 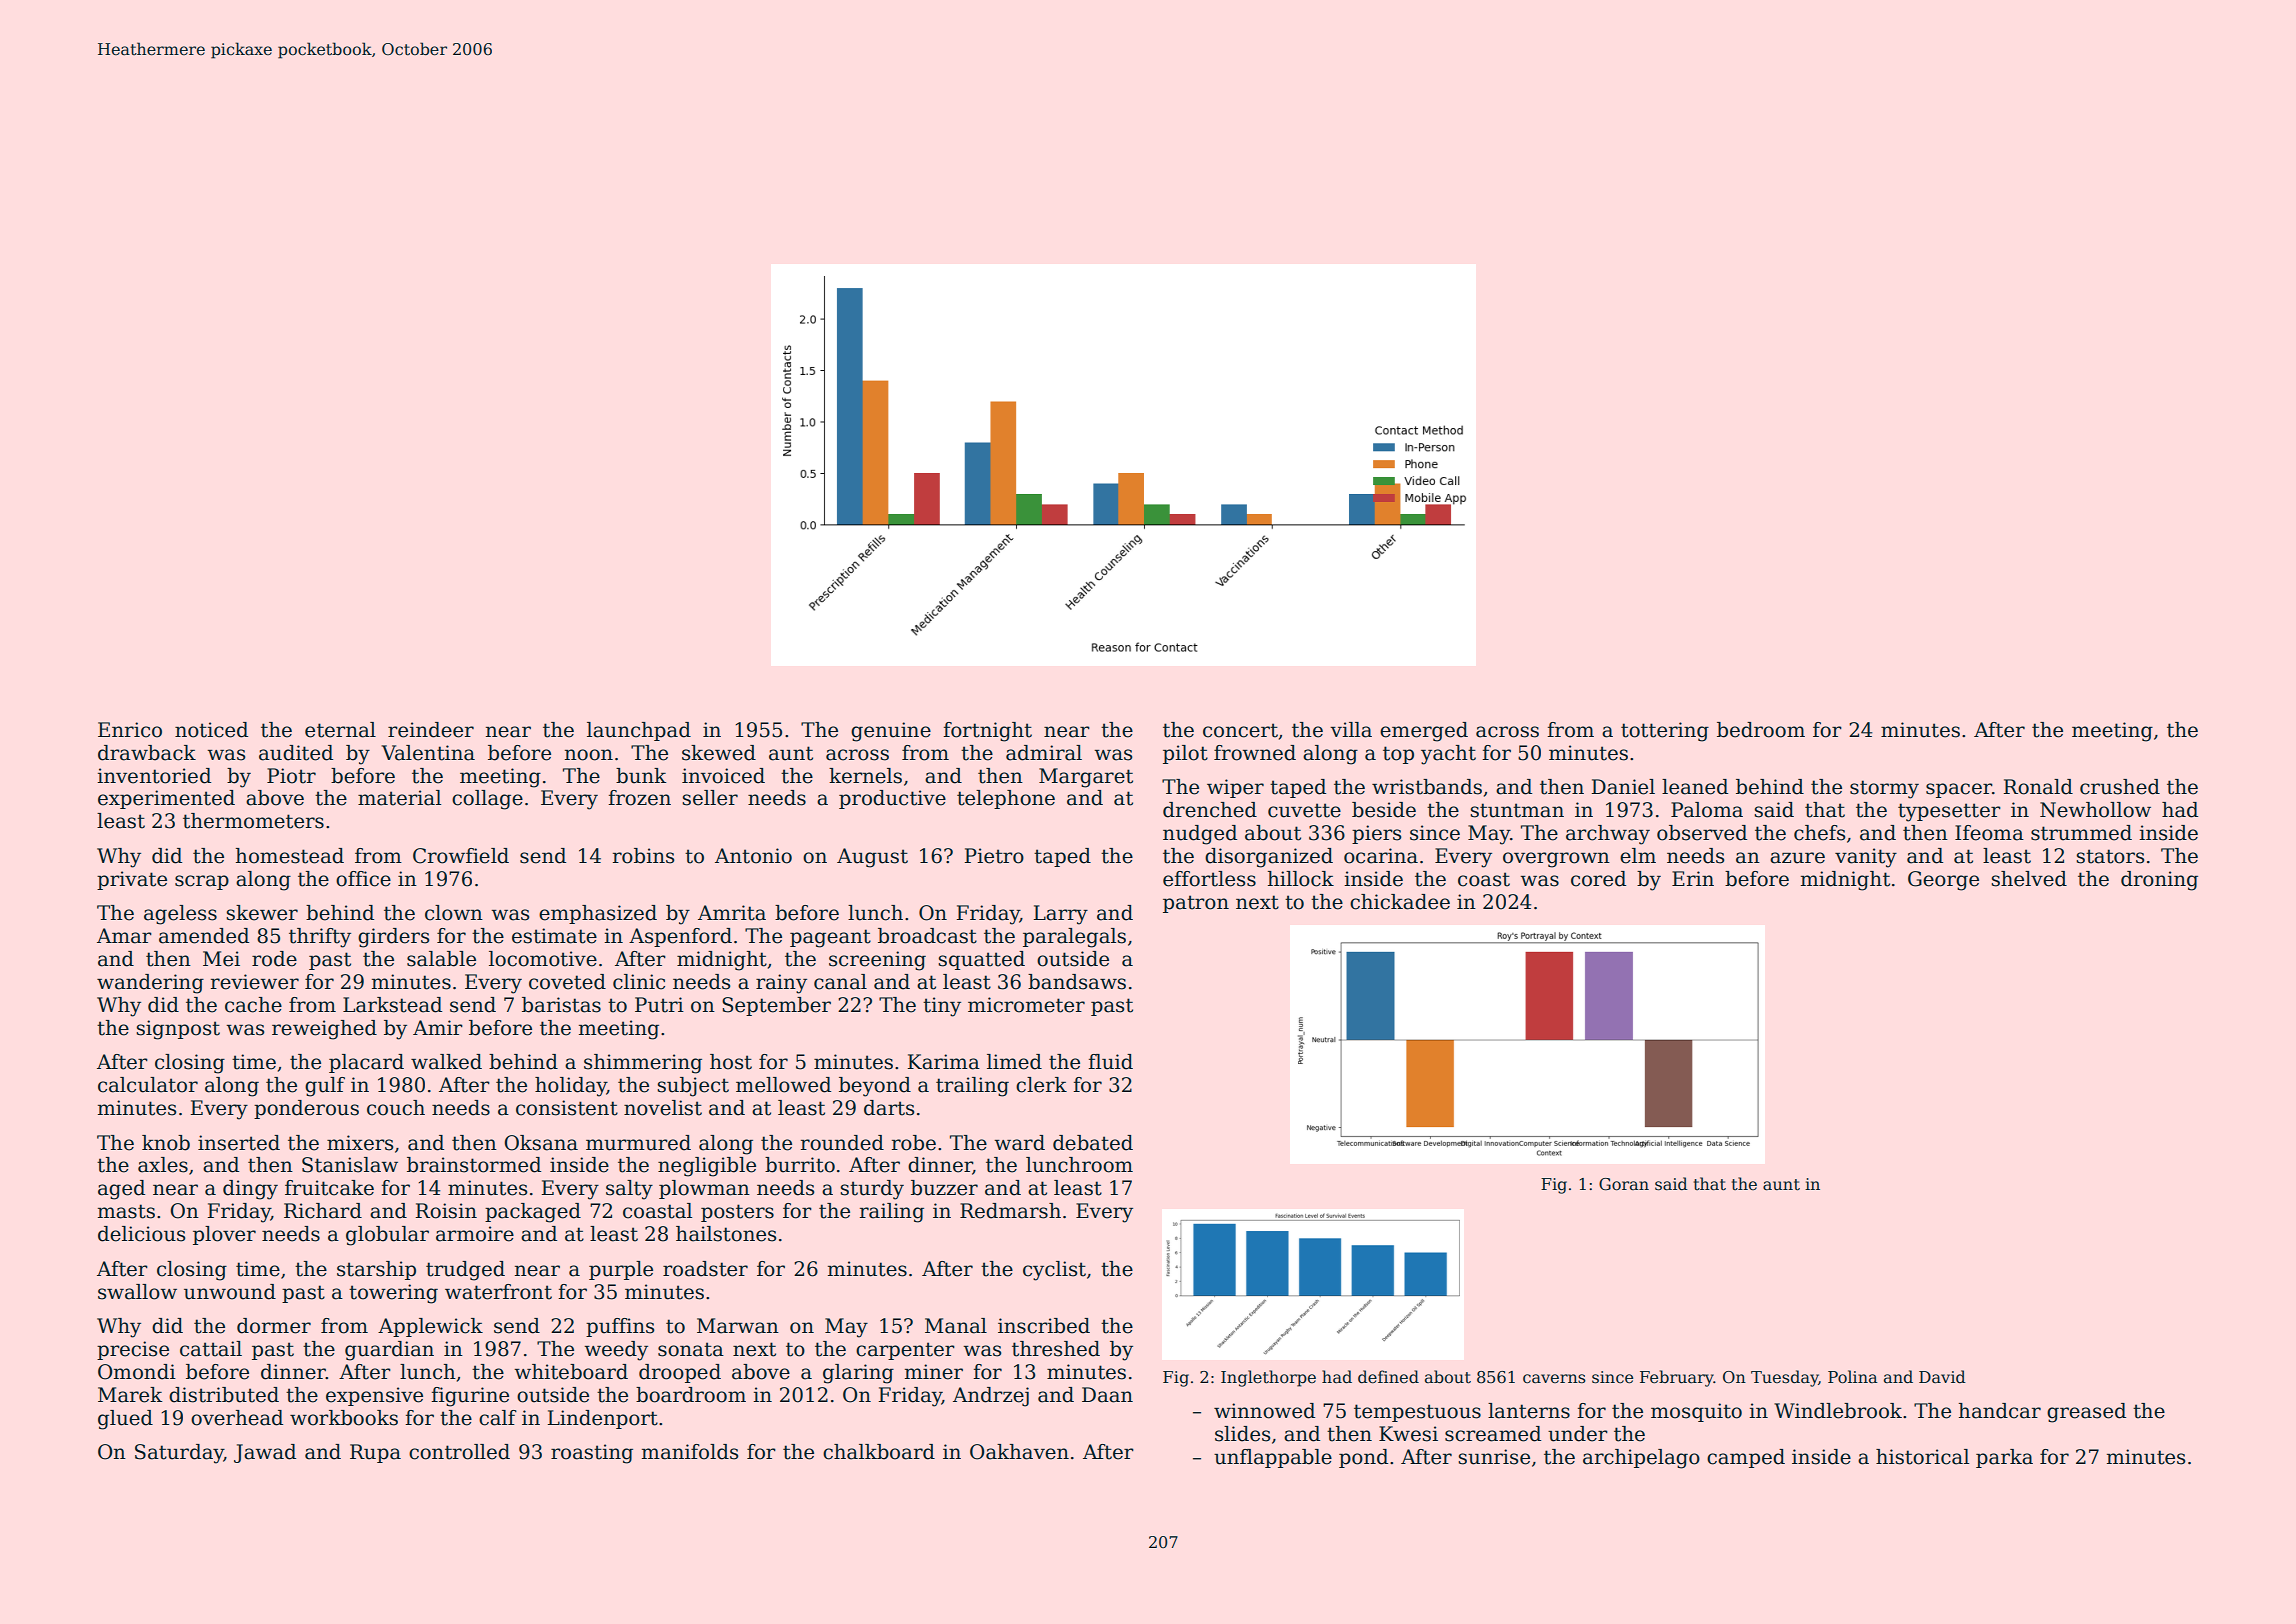 What do you see at coordinates (2086, 1413) in the page?
I see `greased` at bounding box center [2086, 1413].
